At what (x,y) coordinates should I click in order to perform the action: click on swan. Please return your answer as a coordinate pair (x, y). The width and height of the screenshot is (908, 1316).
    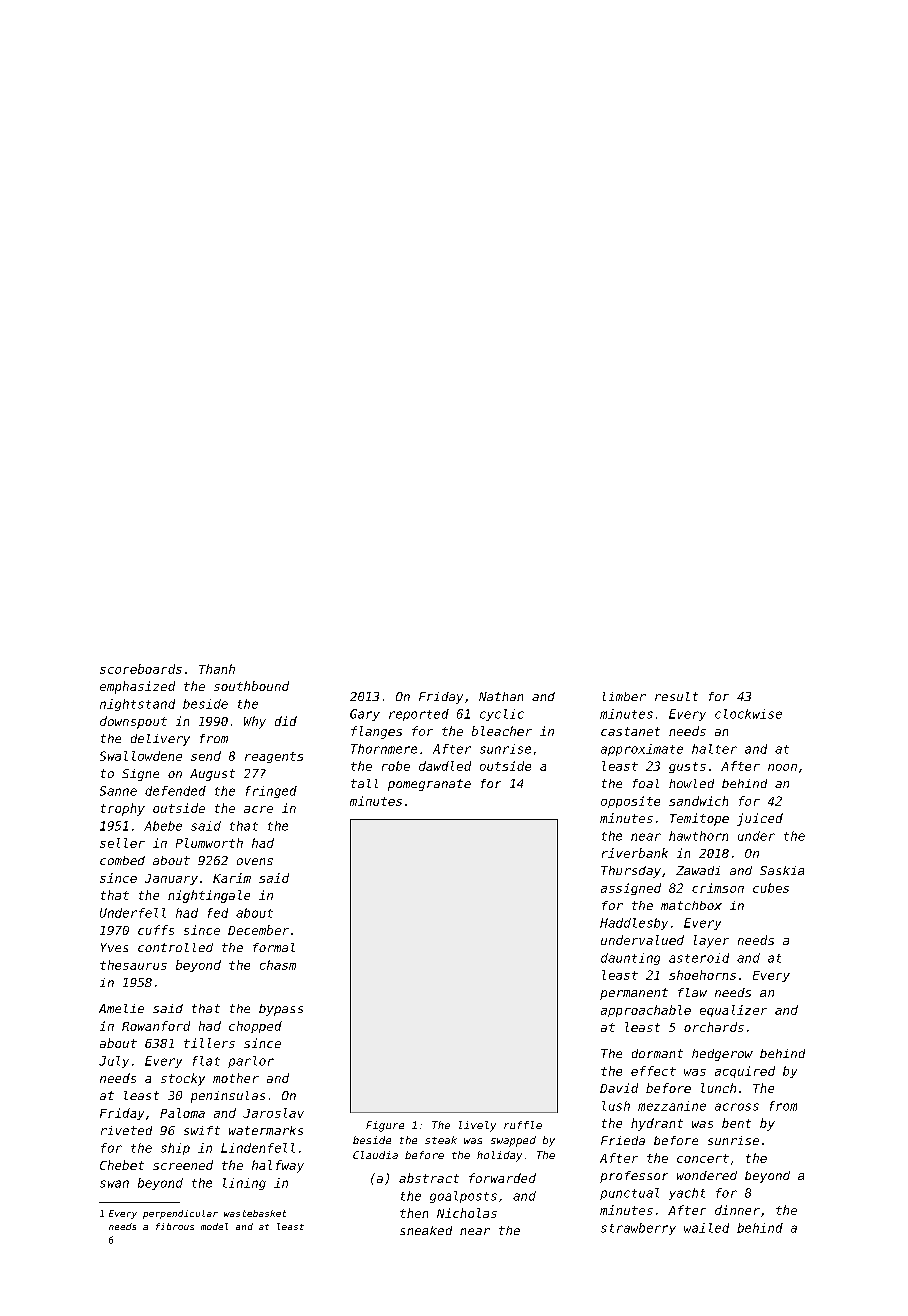
    Looking at the image, I should click on (114, 1184).
